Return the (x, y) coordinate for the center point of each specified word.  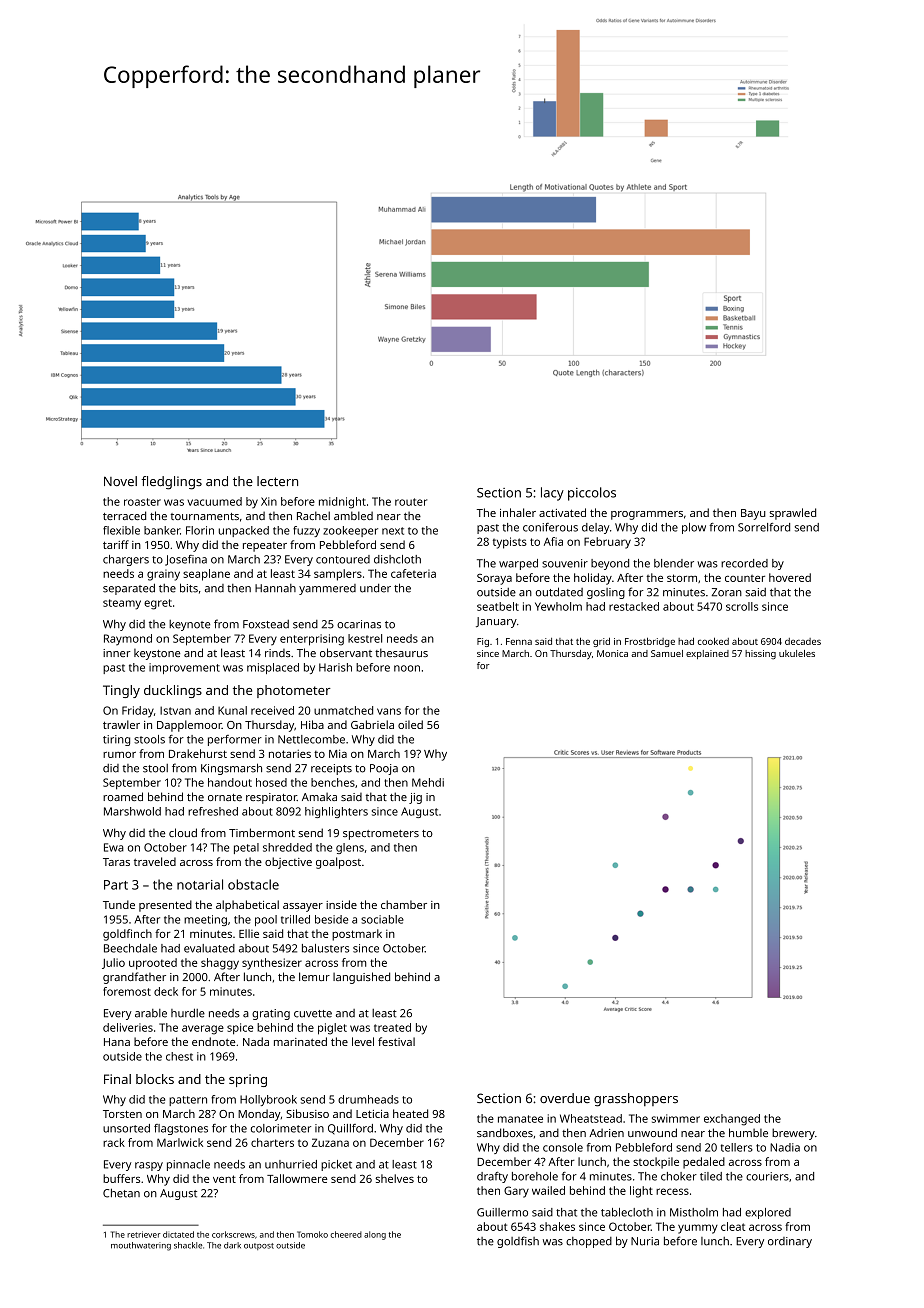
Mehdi (428, 782)
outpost (259, 1246)
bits (189, 588)
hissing (760, 655)
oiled (410, 724)
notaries (290, 753)
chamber (404, 904)
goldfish (518, 1242)
